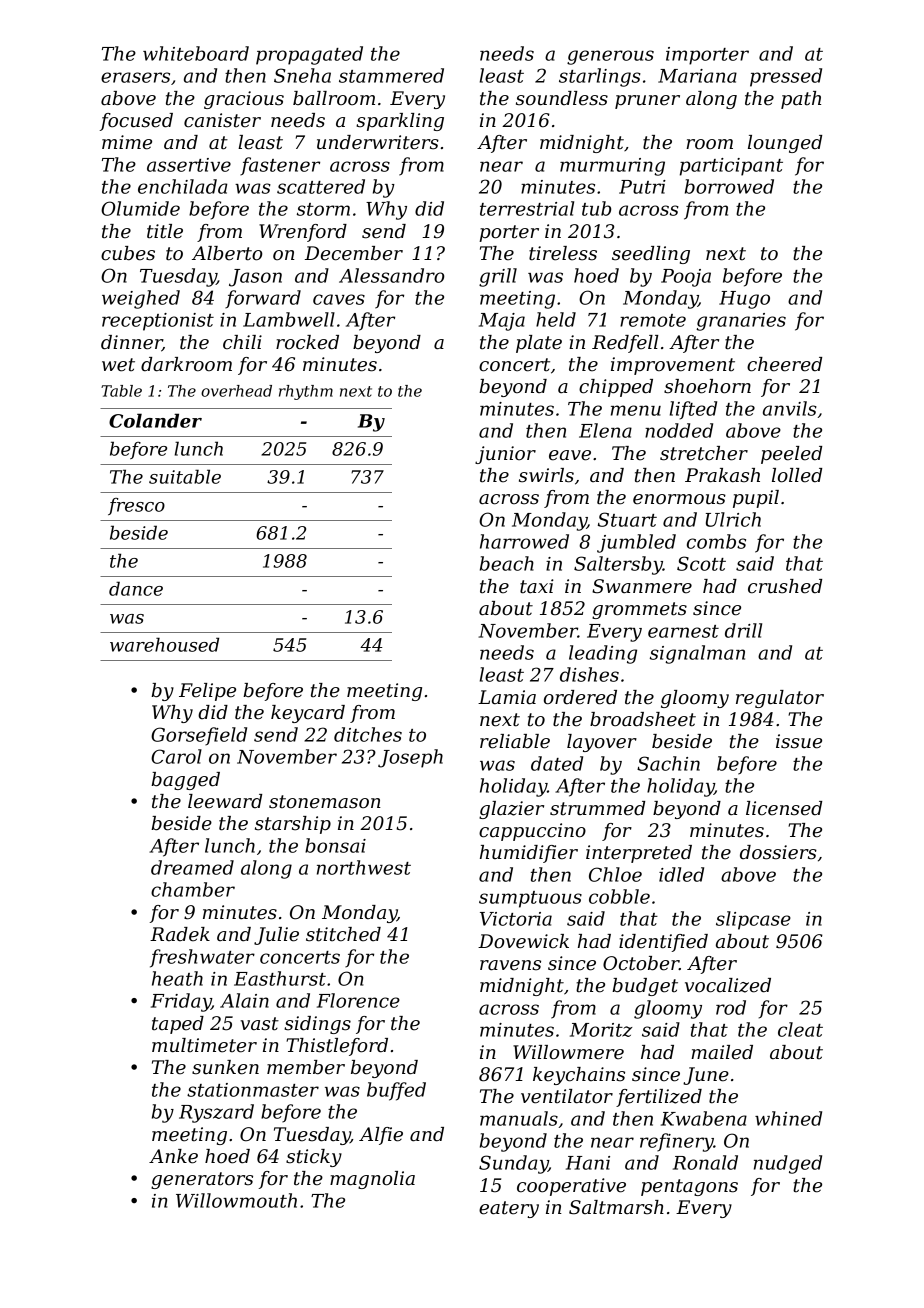 Image resolution: width=924 pixels, height=1308 pixels. I want to click on seedling, so click(651, 255).
